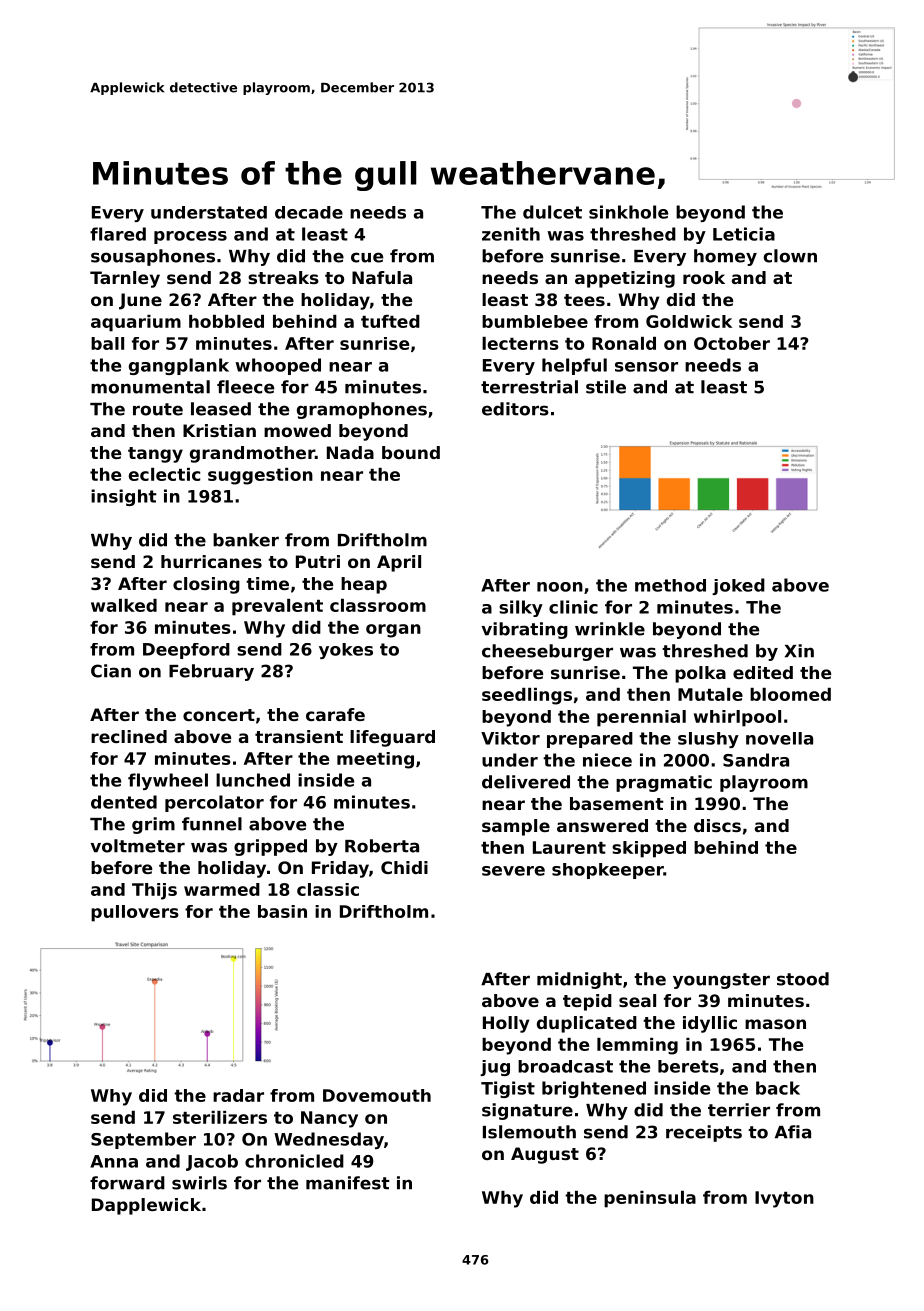 The image size is (924, 1311). What do you see at coordinates (529, 1132) in the screenshot?
I see `Islemouth` at bounding box center [529, 1132].
